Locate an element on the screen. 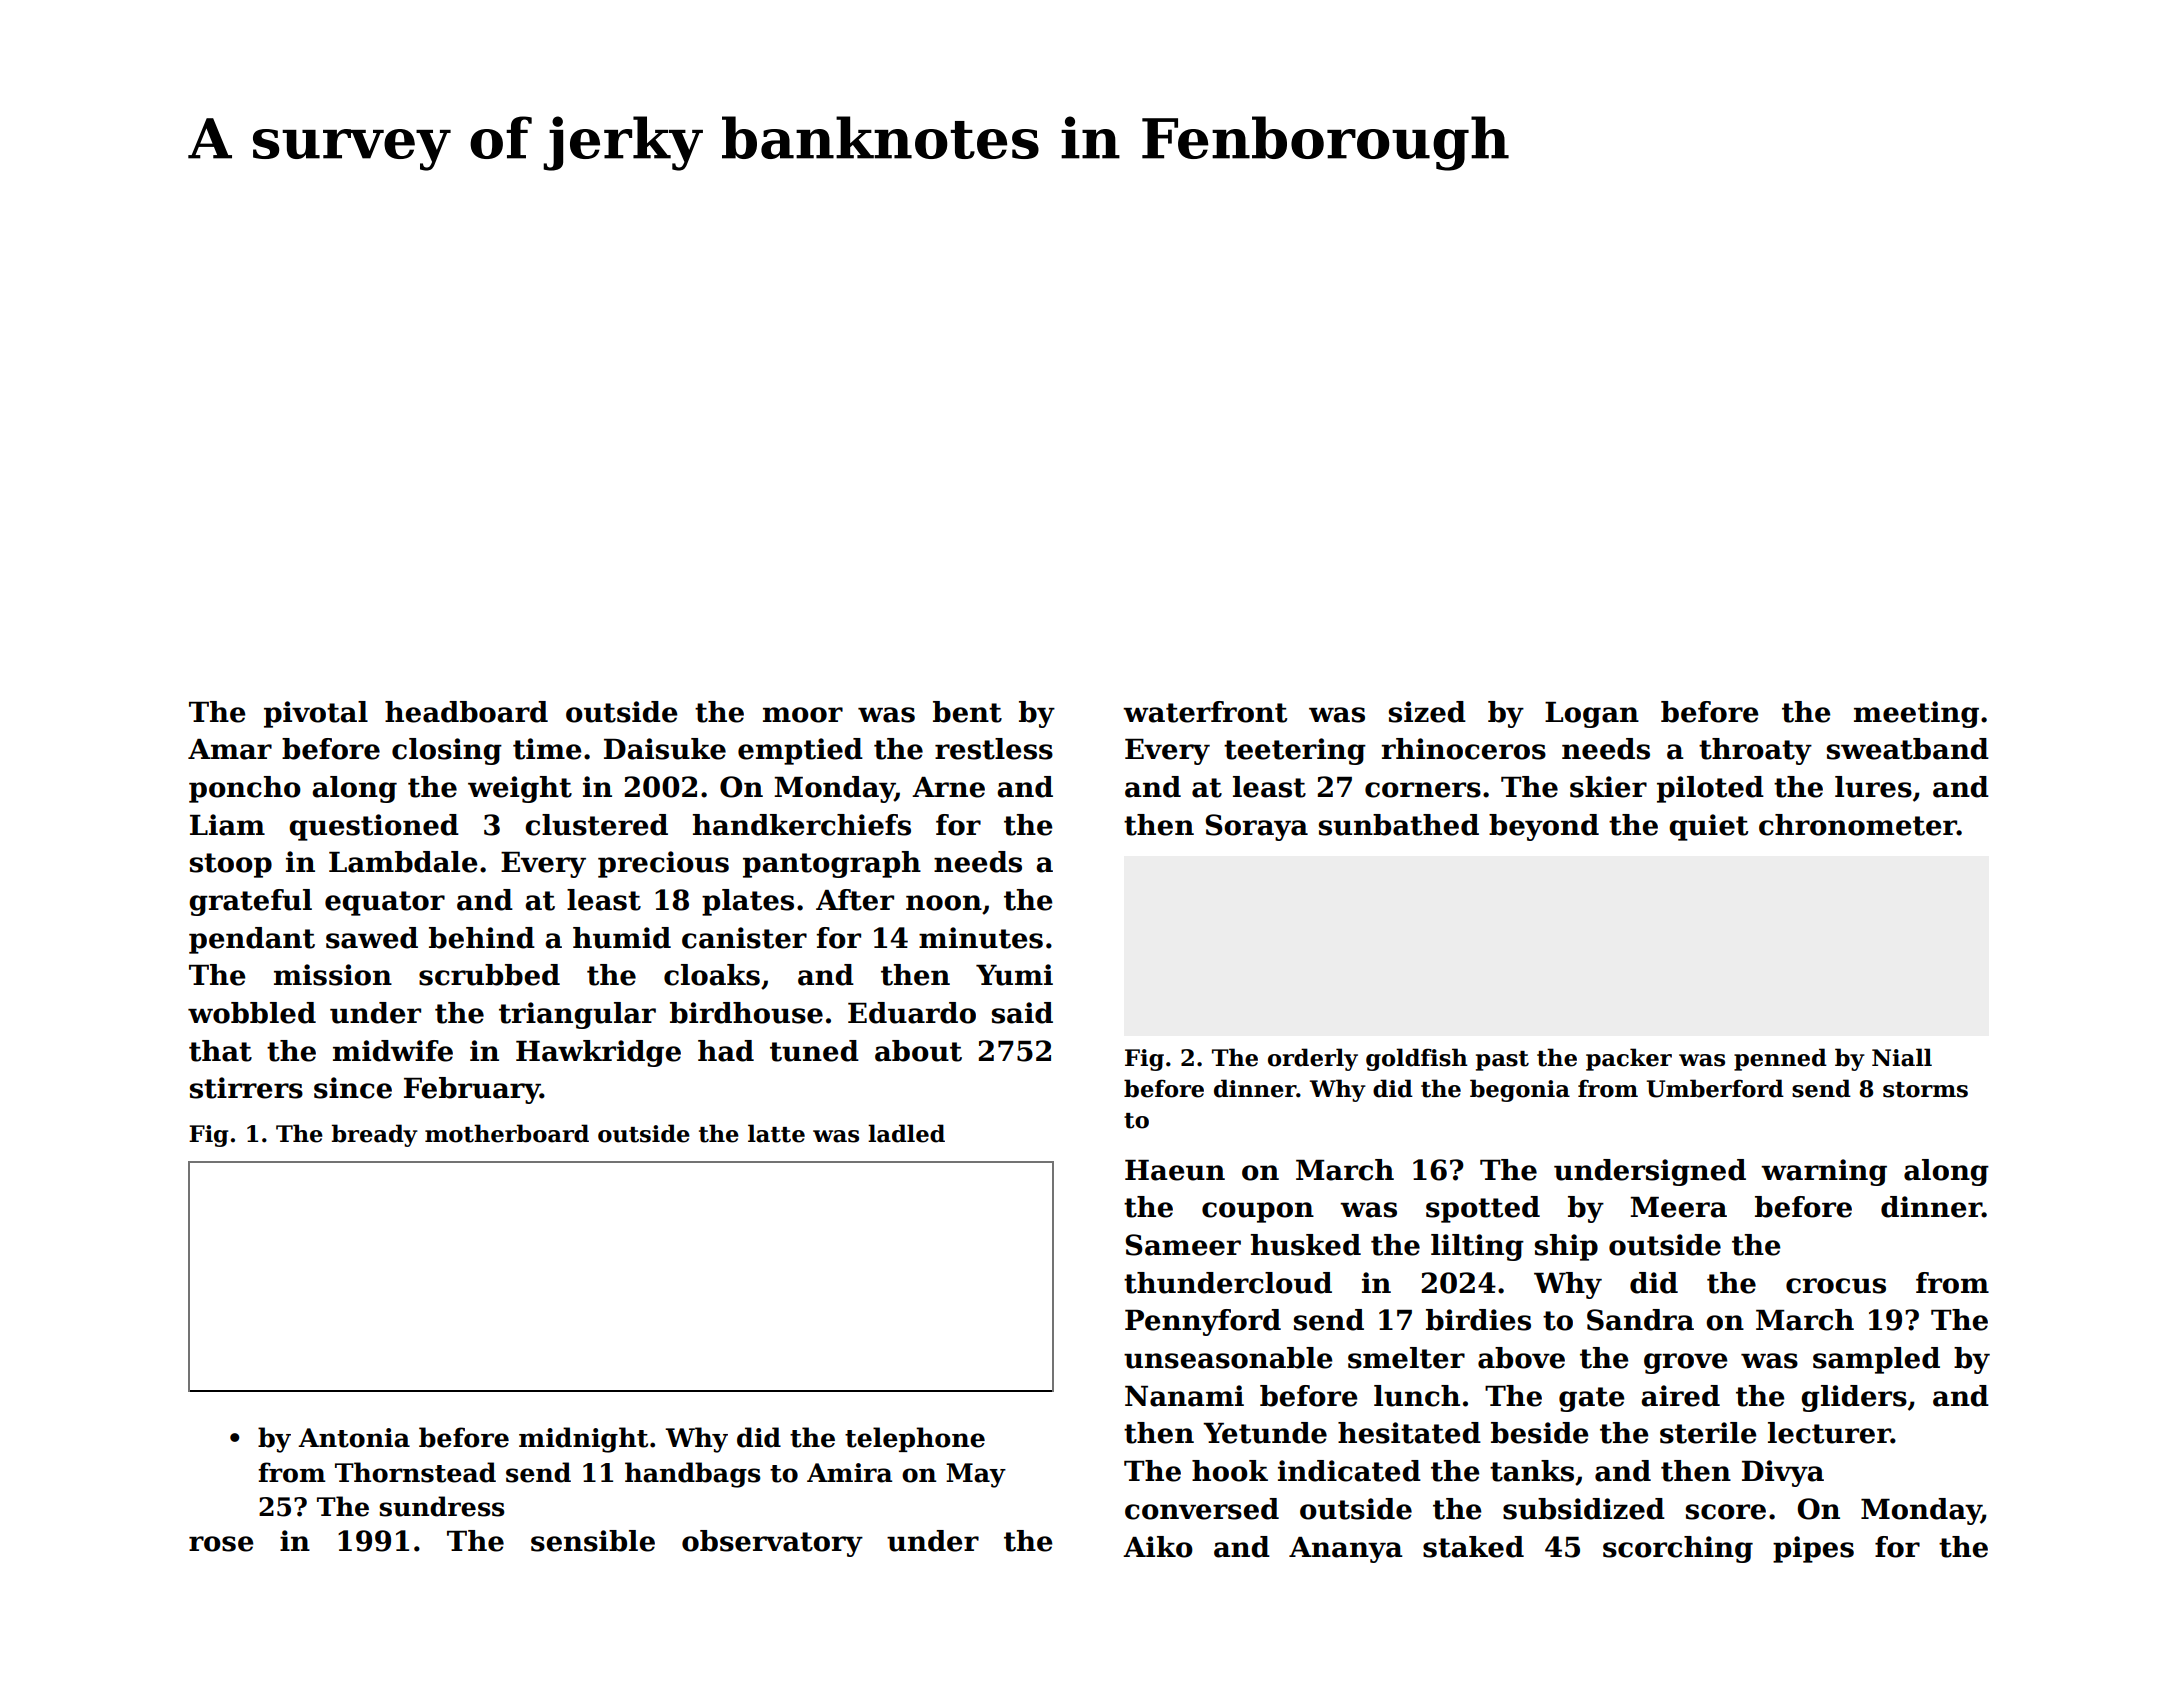  Haeun is located at coordinates (1175, 1170).
